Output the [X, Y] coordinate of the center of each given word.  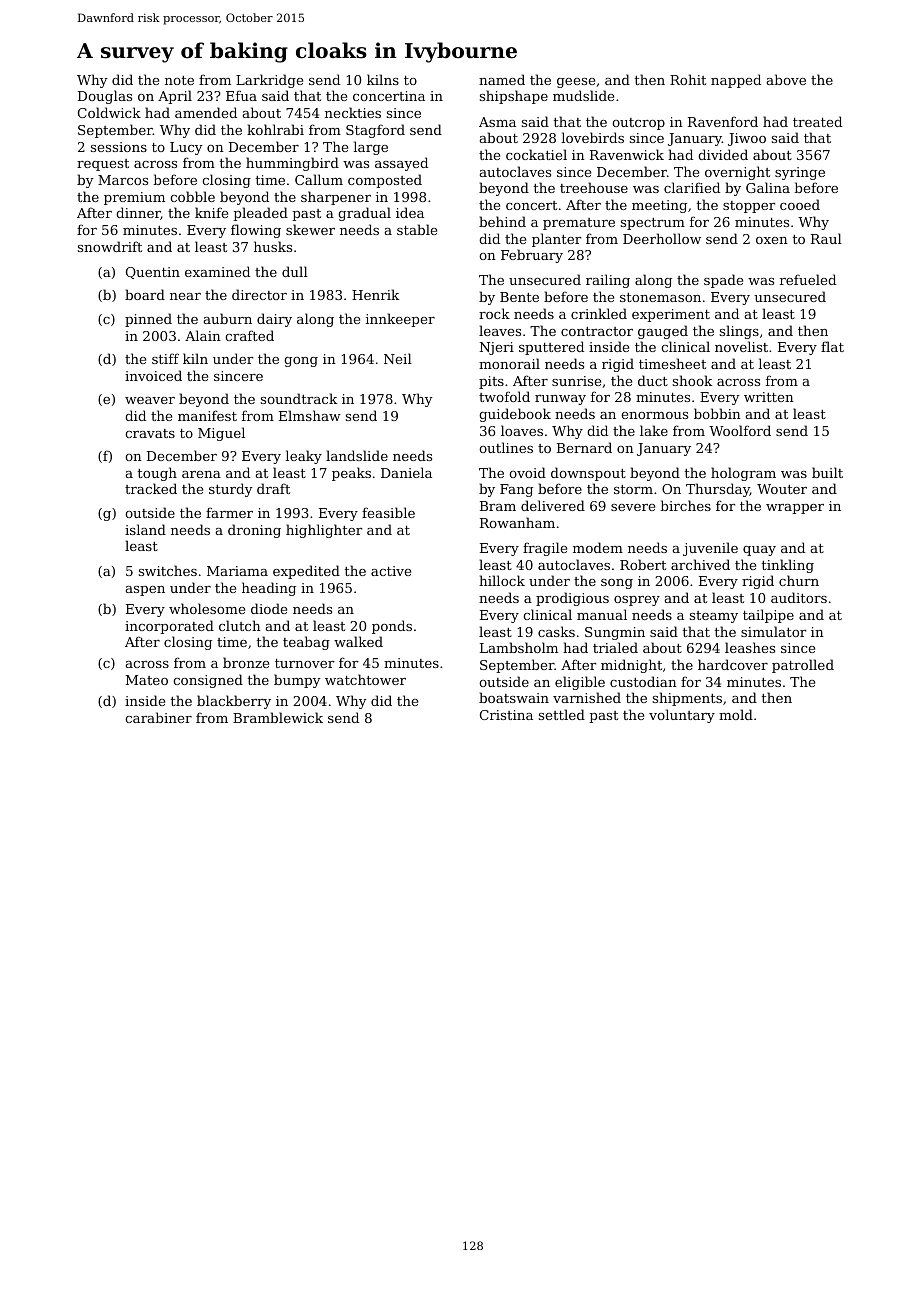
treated [817, 121]
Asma [497, 122]
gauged [663, 332]
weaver [150, 400]
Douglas [105, 97]
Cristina [506, 715]
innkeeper [400, 320]
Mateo [147, 680]
